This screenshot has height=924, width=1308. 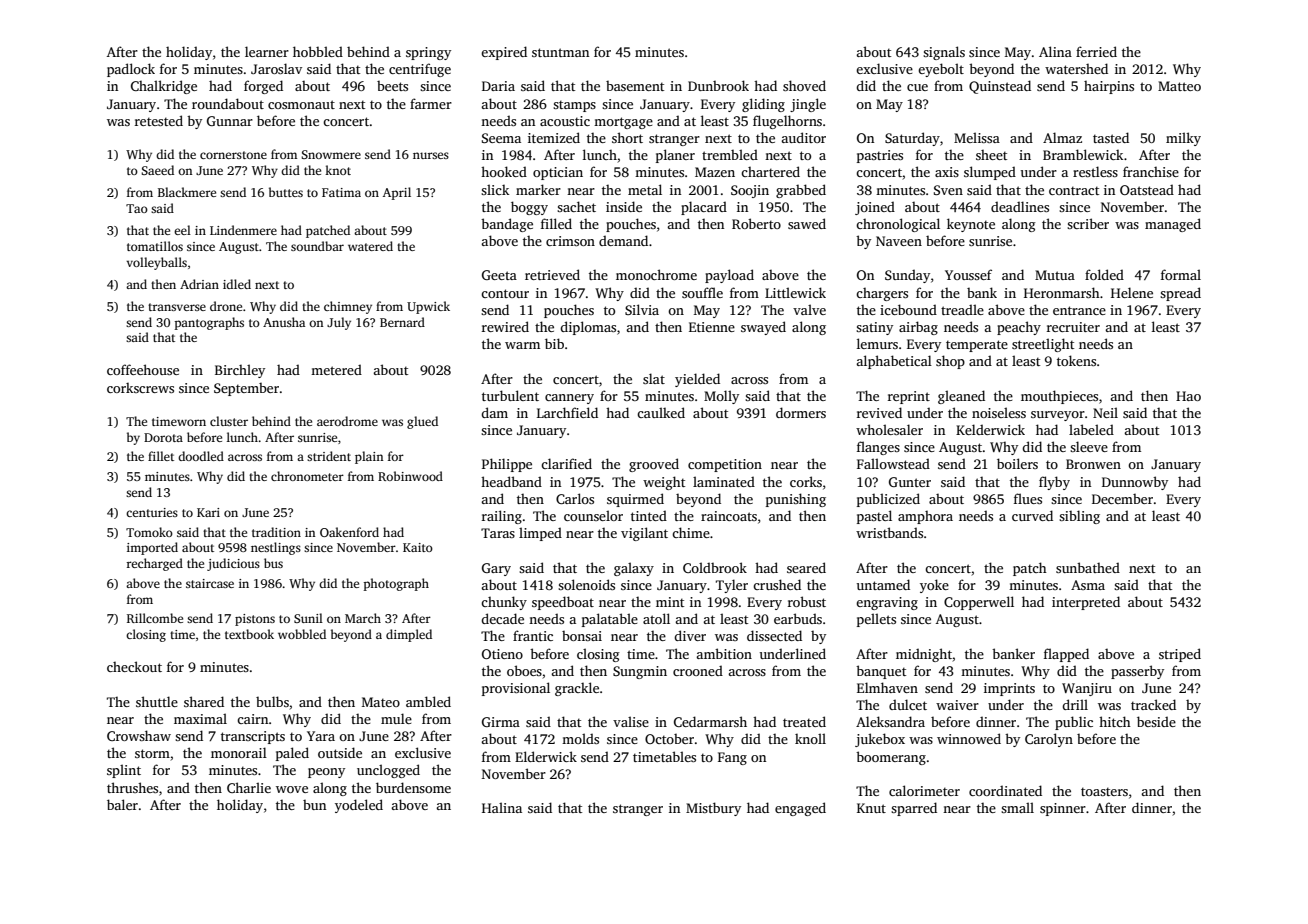 I want to click on sparred, so click(x=914, y=809).
